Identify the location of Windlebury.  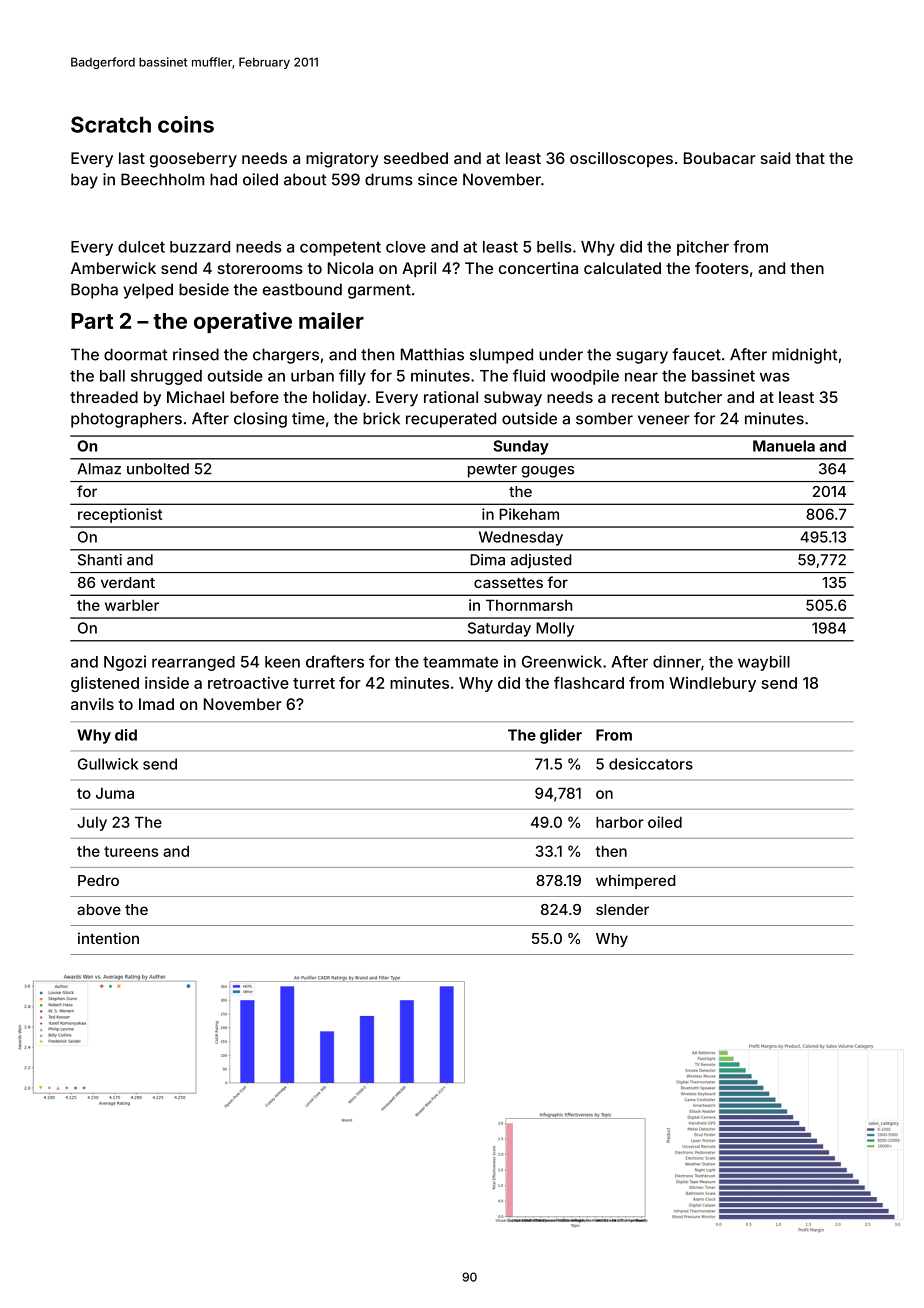
(712, 684).
